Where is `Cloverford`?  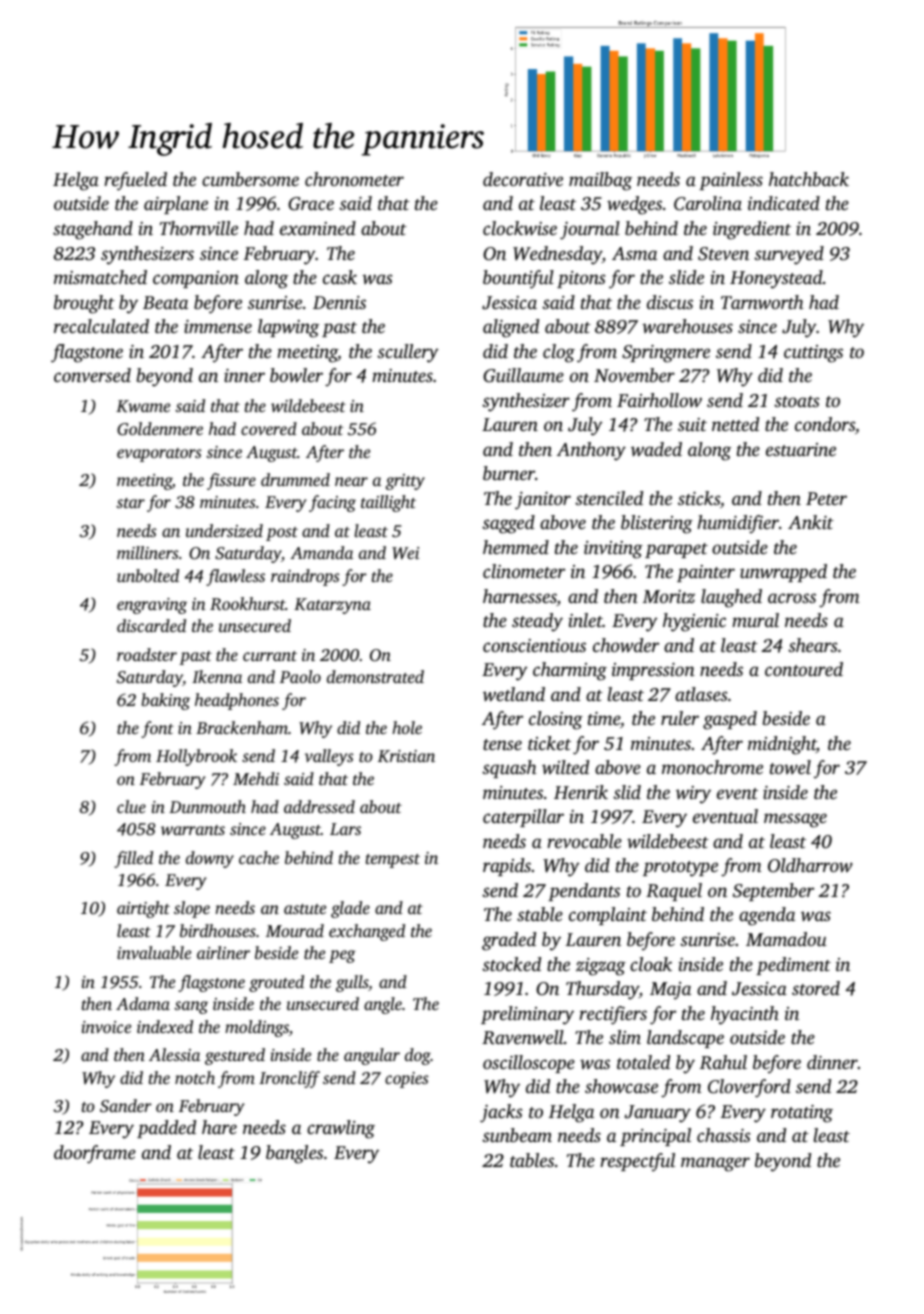 Cloverford is located at coordinates (749, 1088).
